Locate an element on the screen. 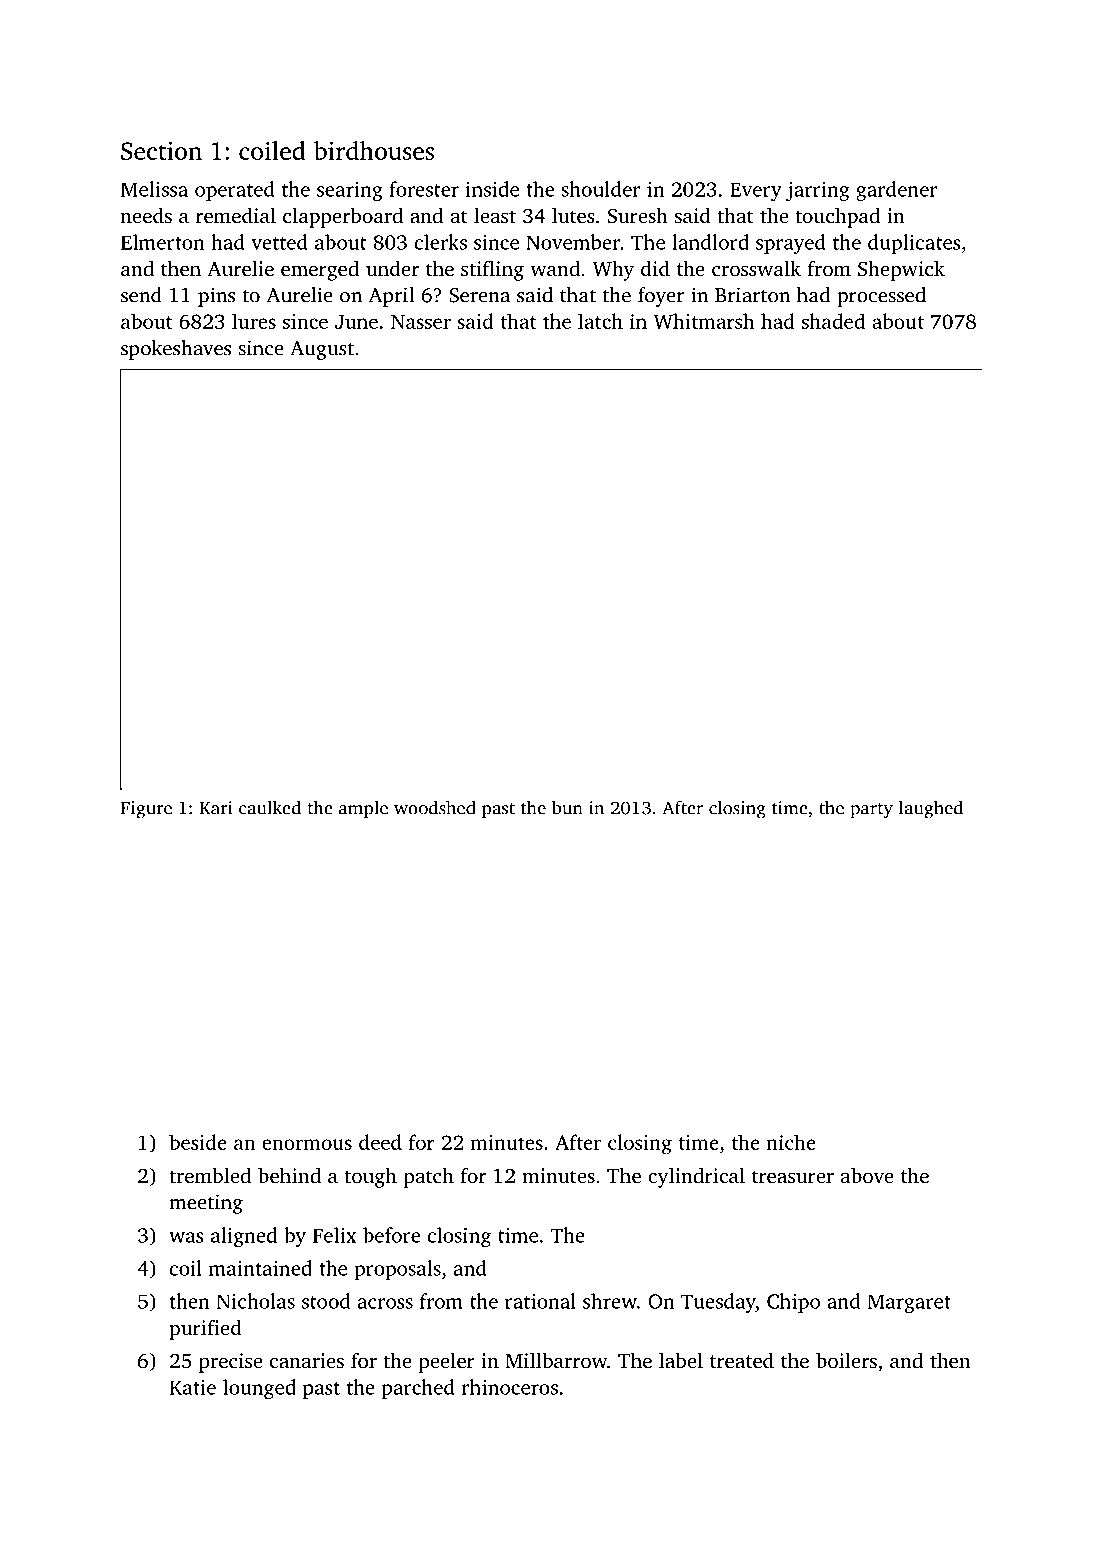 This screenshot has height=1559, width=1102. Felix is located at coordinates (334, 1235).
